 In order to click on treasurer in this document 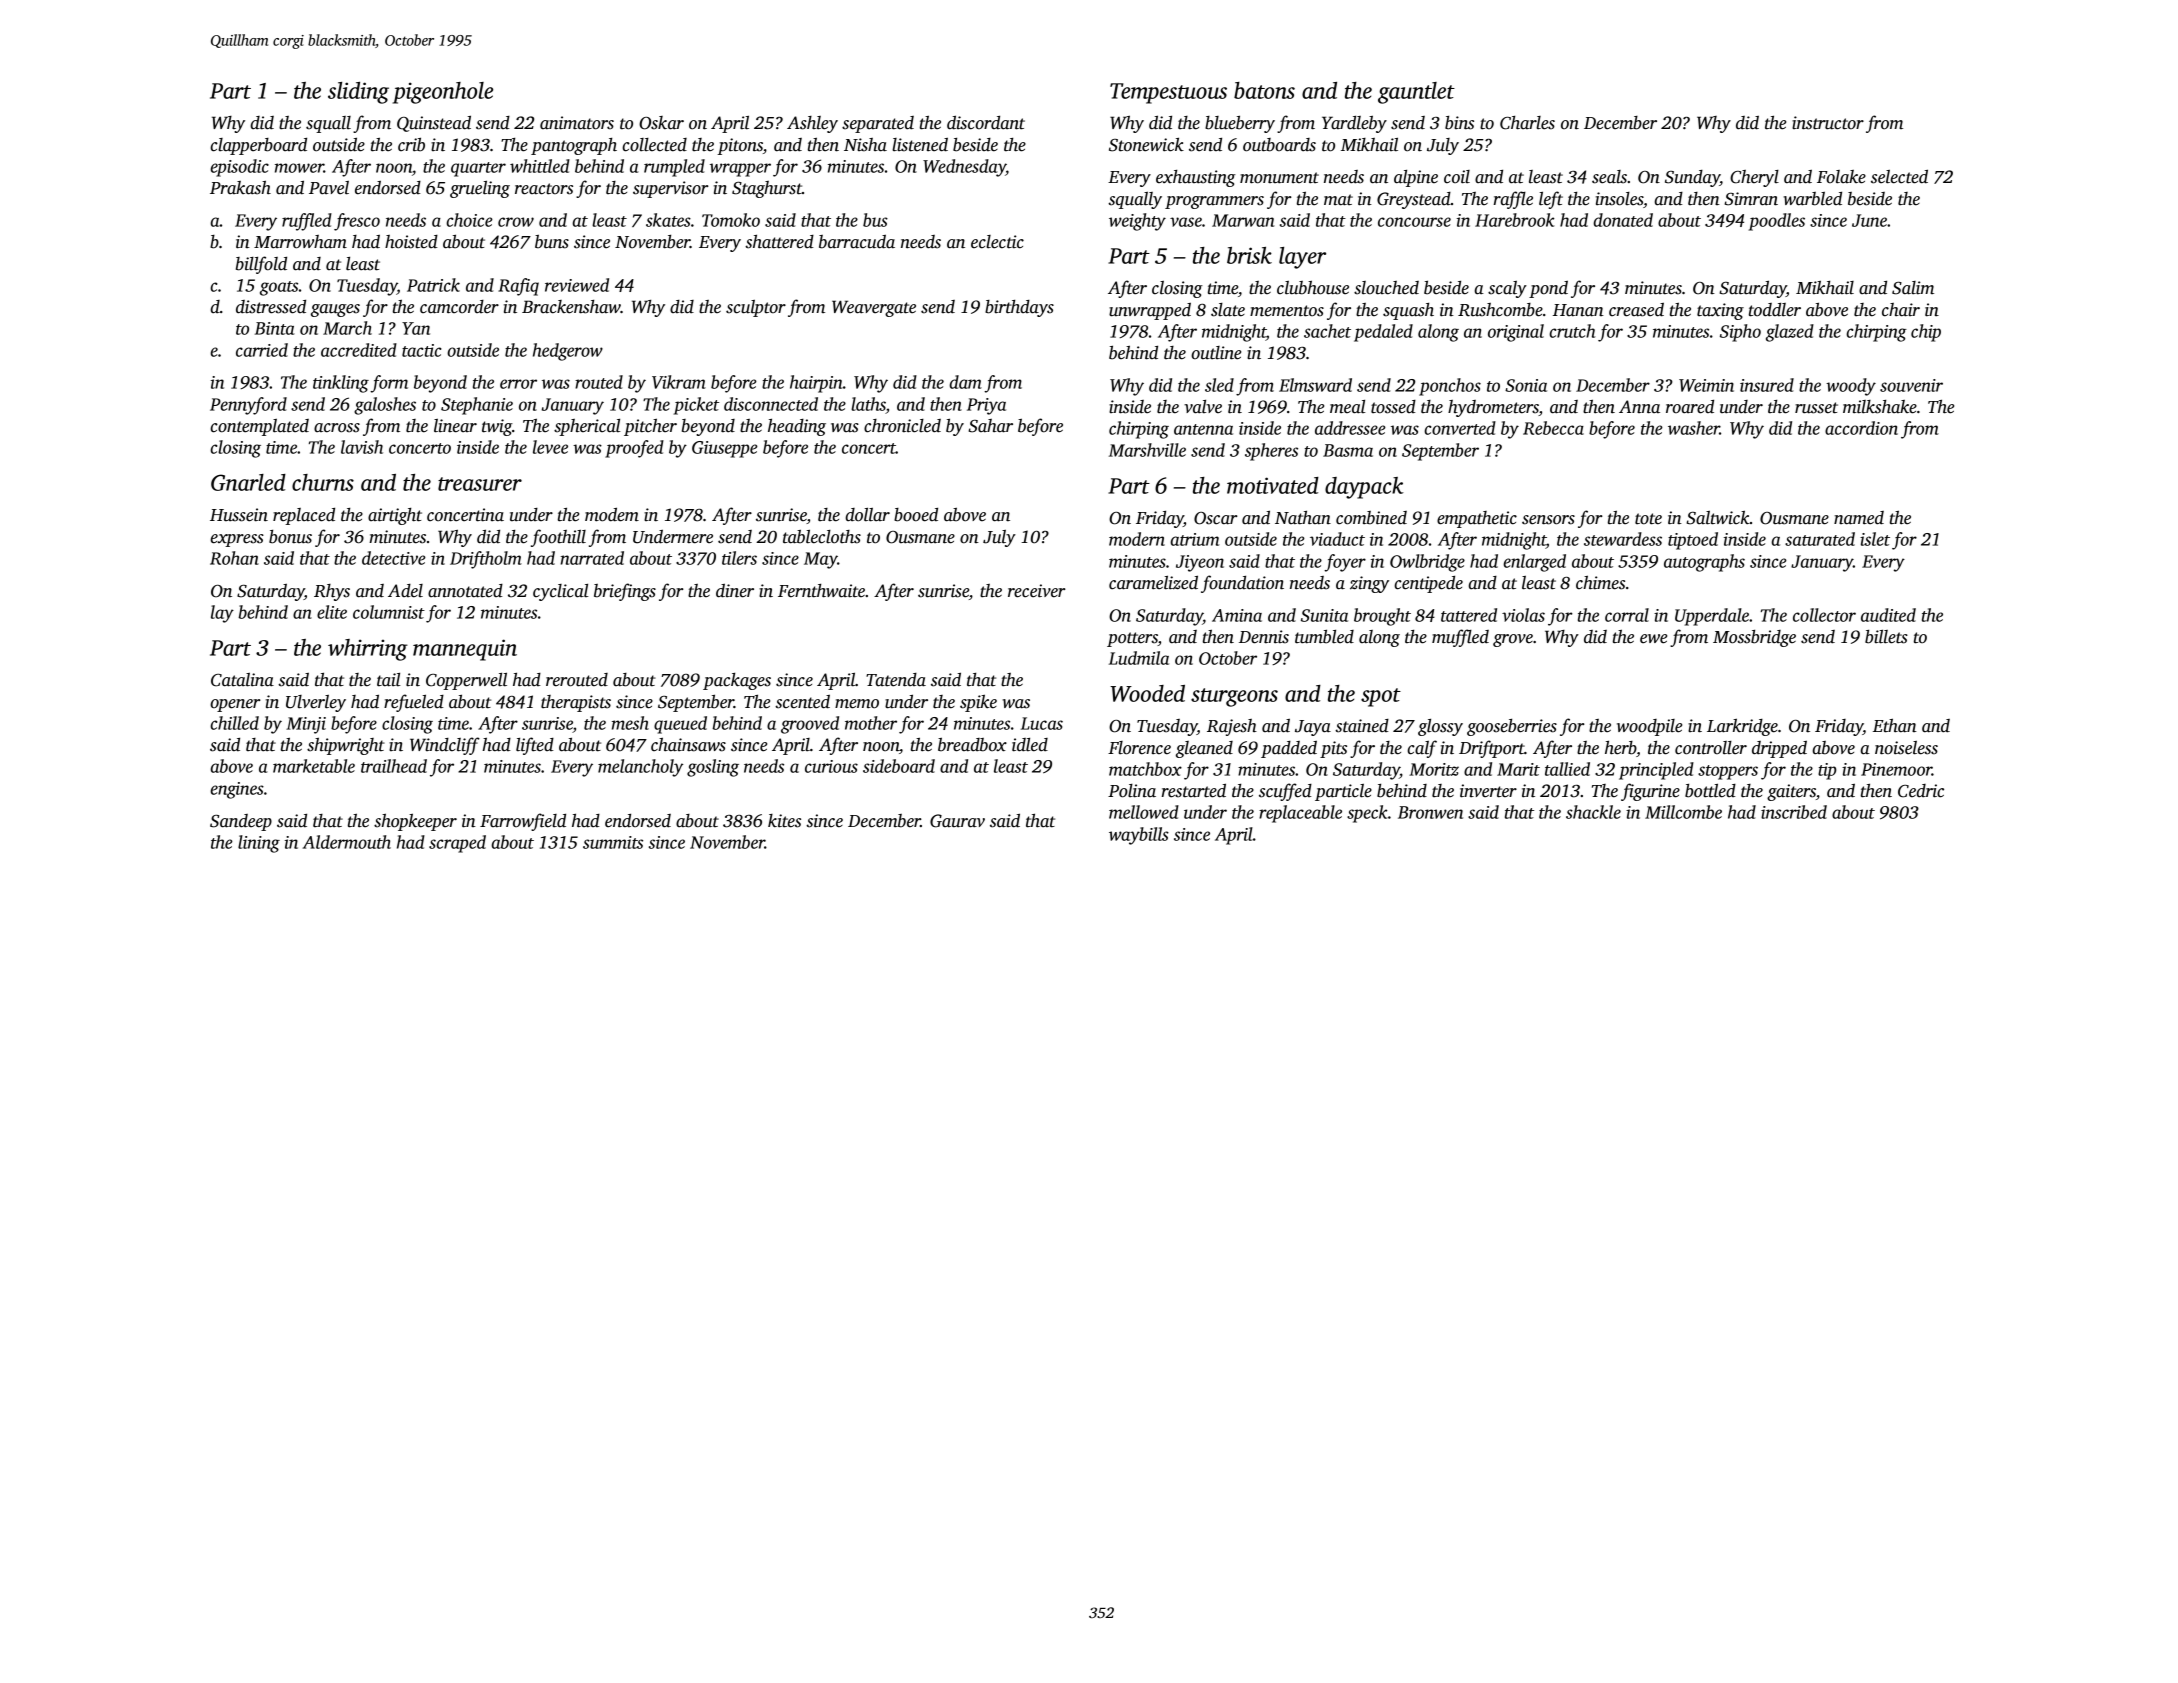, I will do `click(480, 484)`.
